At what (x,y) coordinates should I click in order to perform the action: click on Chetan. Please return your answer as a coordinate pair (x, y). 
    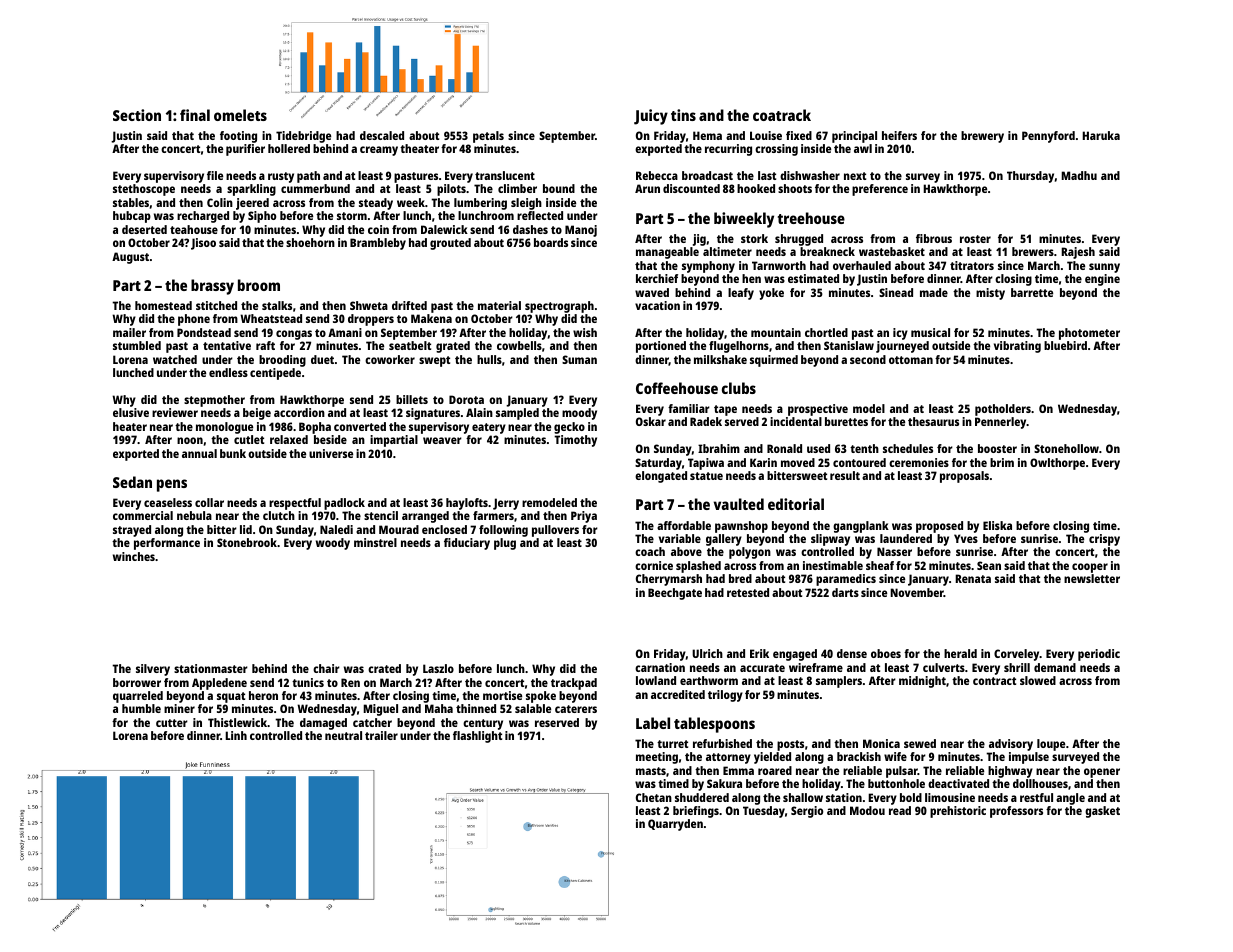
    Looking at the image, I should click on (654, 797).
